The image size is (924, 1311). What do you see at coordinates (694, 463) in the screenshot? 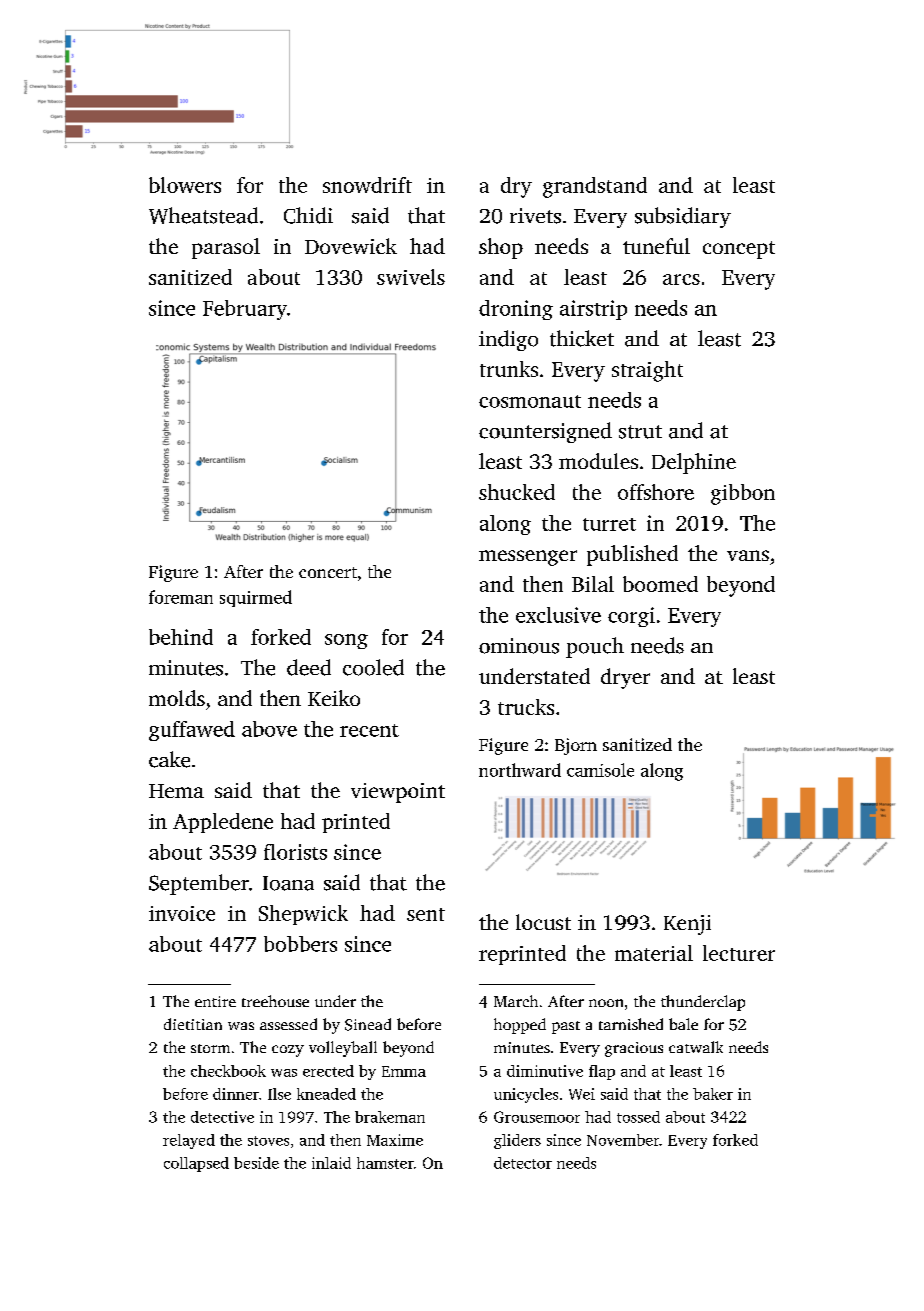
I see `Delphine` at bounding box center [694, 463].
